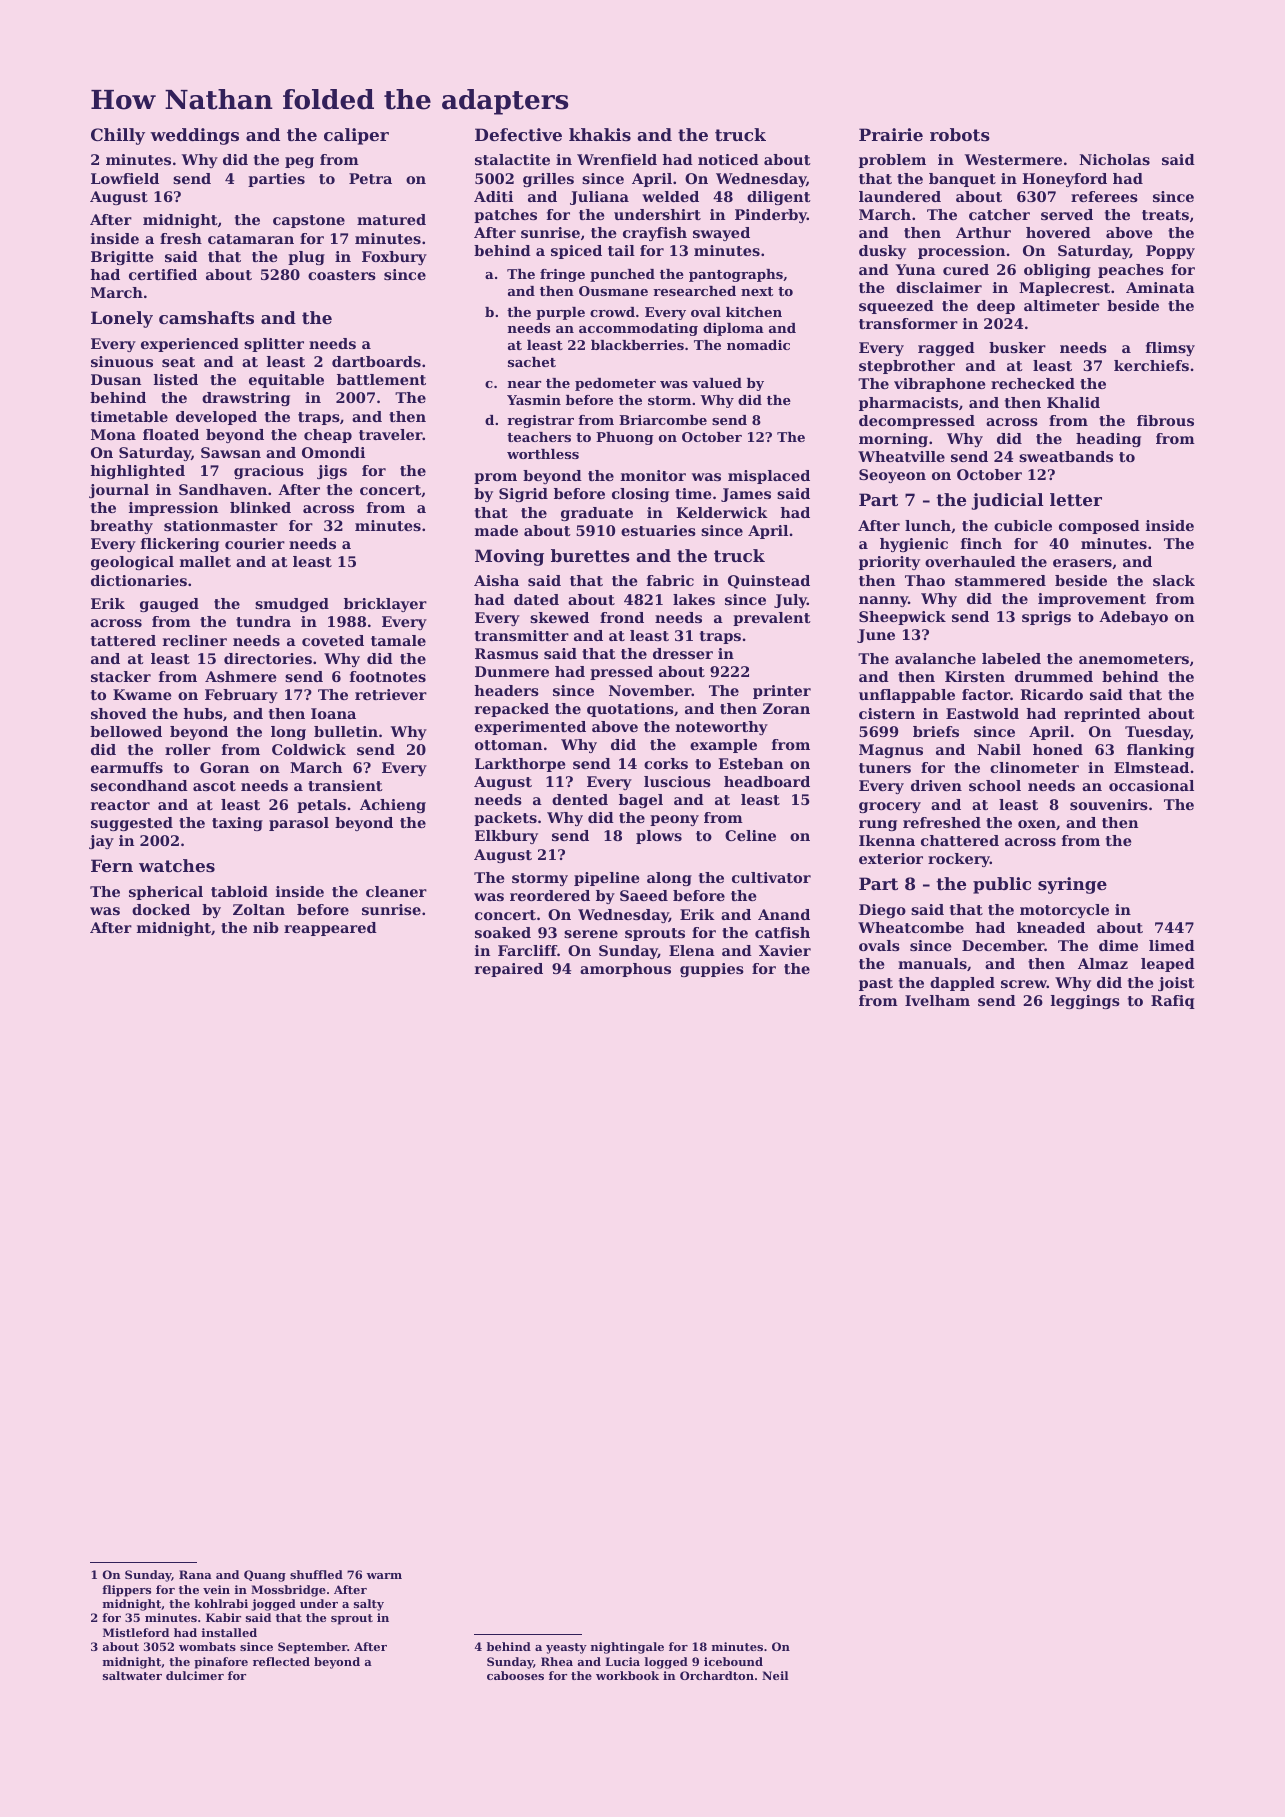 This screenshot has height=1817, width=1285. I want to click on Nicholas, so click(1114, 159).
